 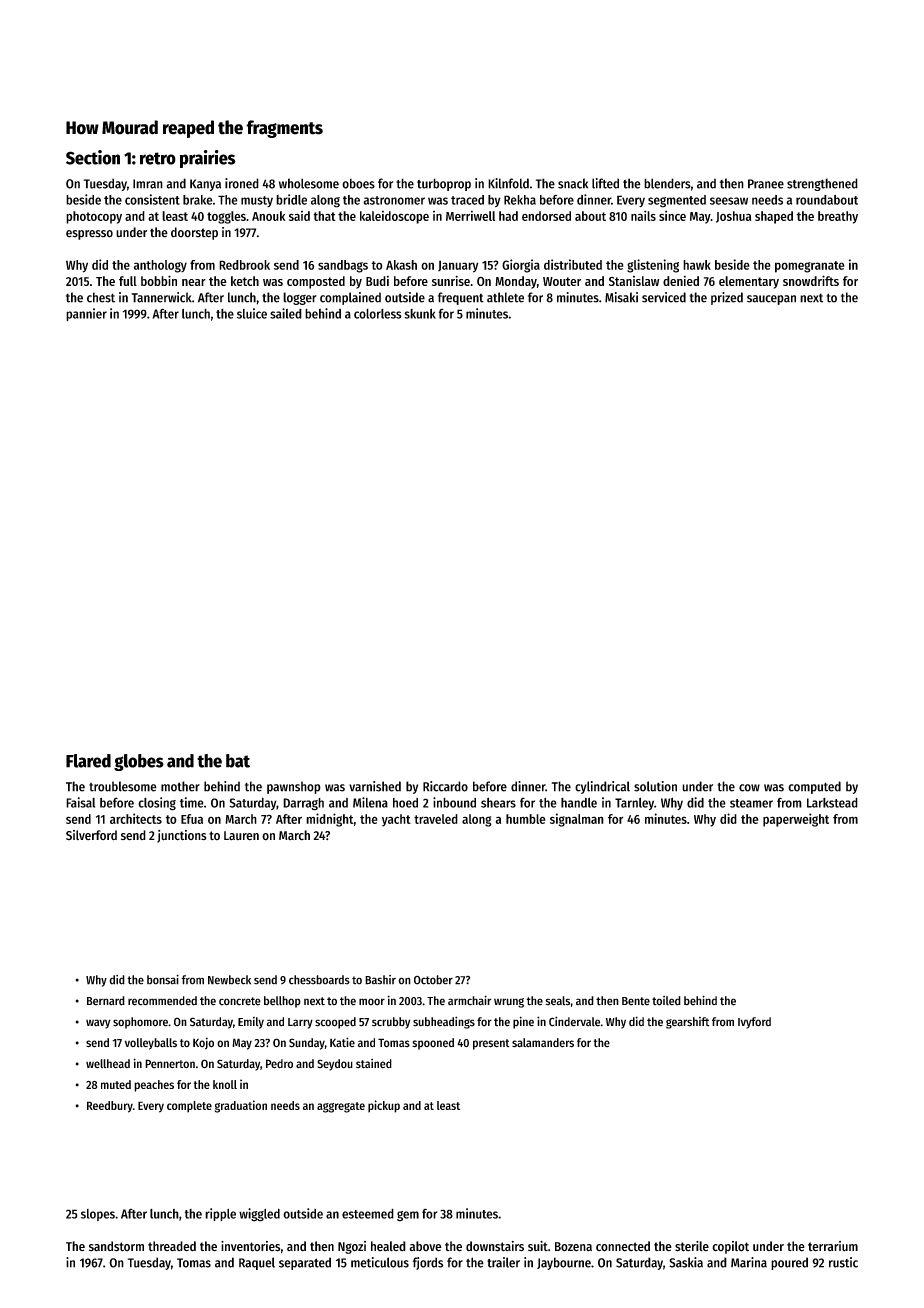 I want to click on Ivyford, so click(x=754, y=1023).
